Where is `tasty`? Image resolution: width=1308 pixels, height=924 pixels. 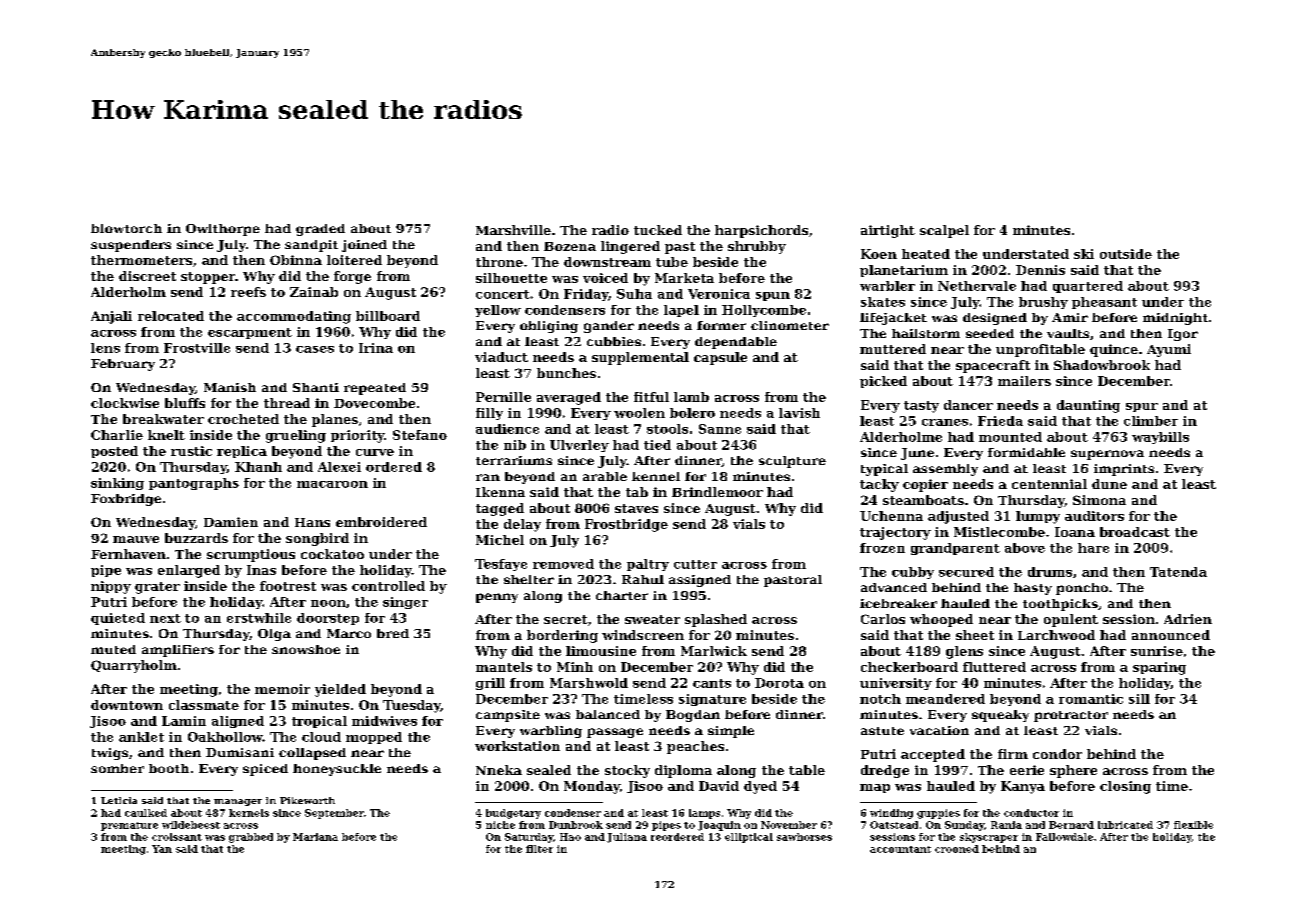
tasty is located at coordinates (921, 407).
